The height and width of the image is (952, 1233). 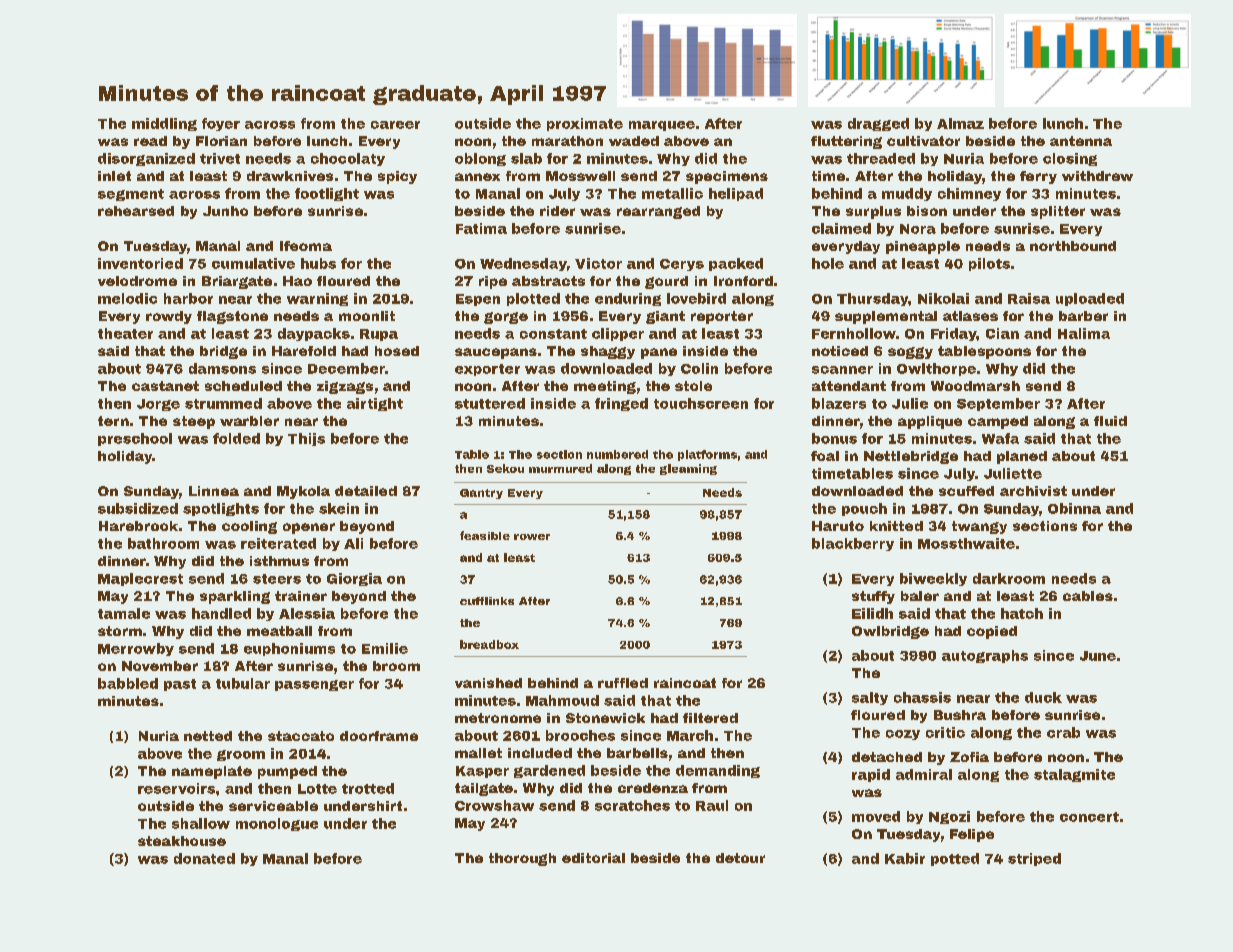 I want to click on middling, so click(x=164, y=124).
